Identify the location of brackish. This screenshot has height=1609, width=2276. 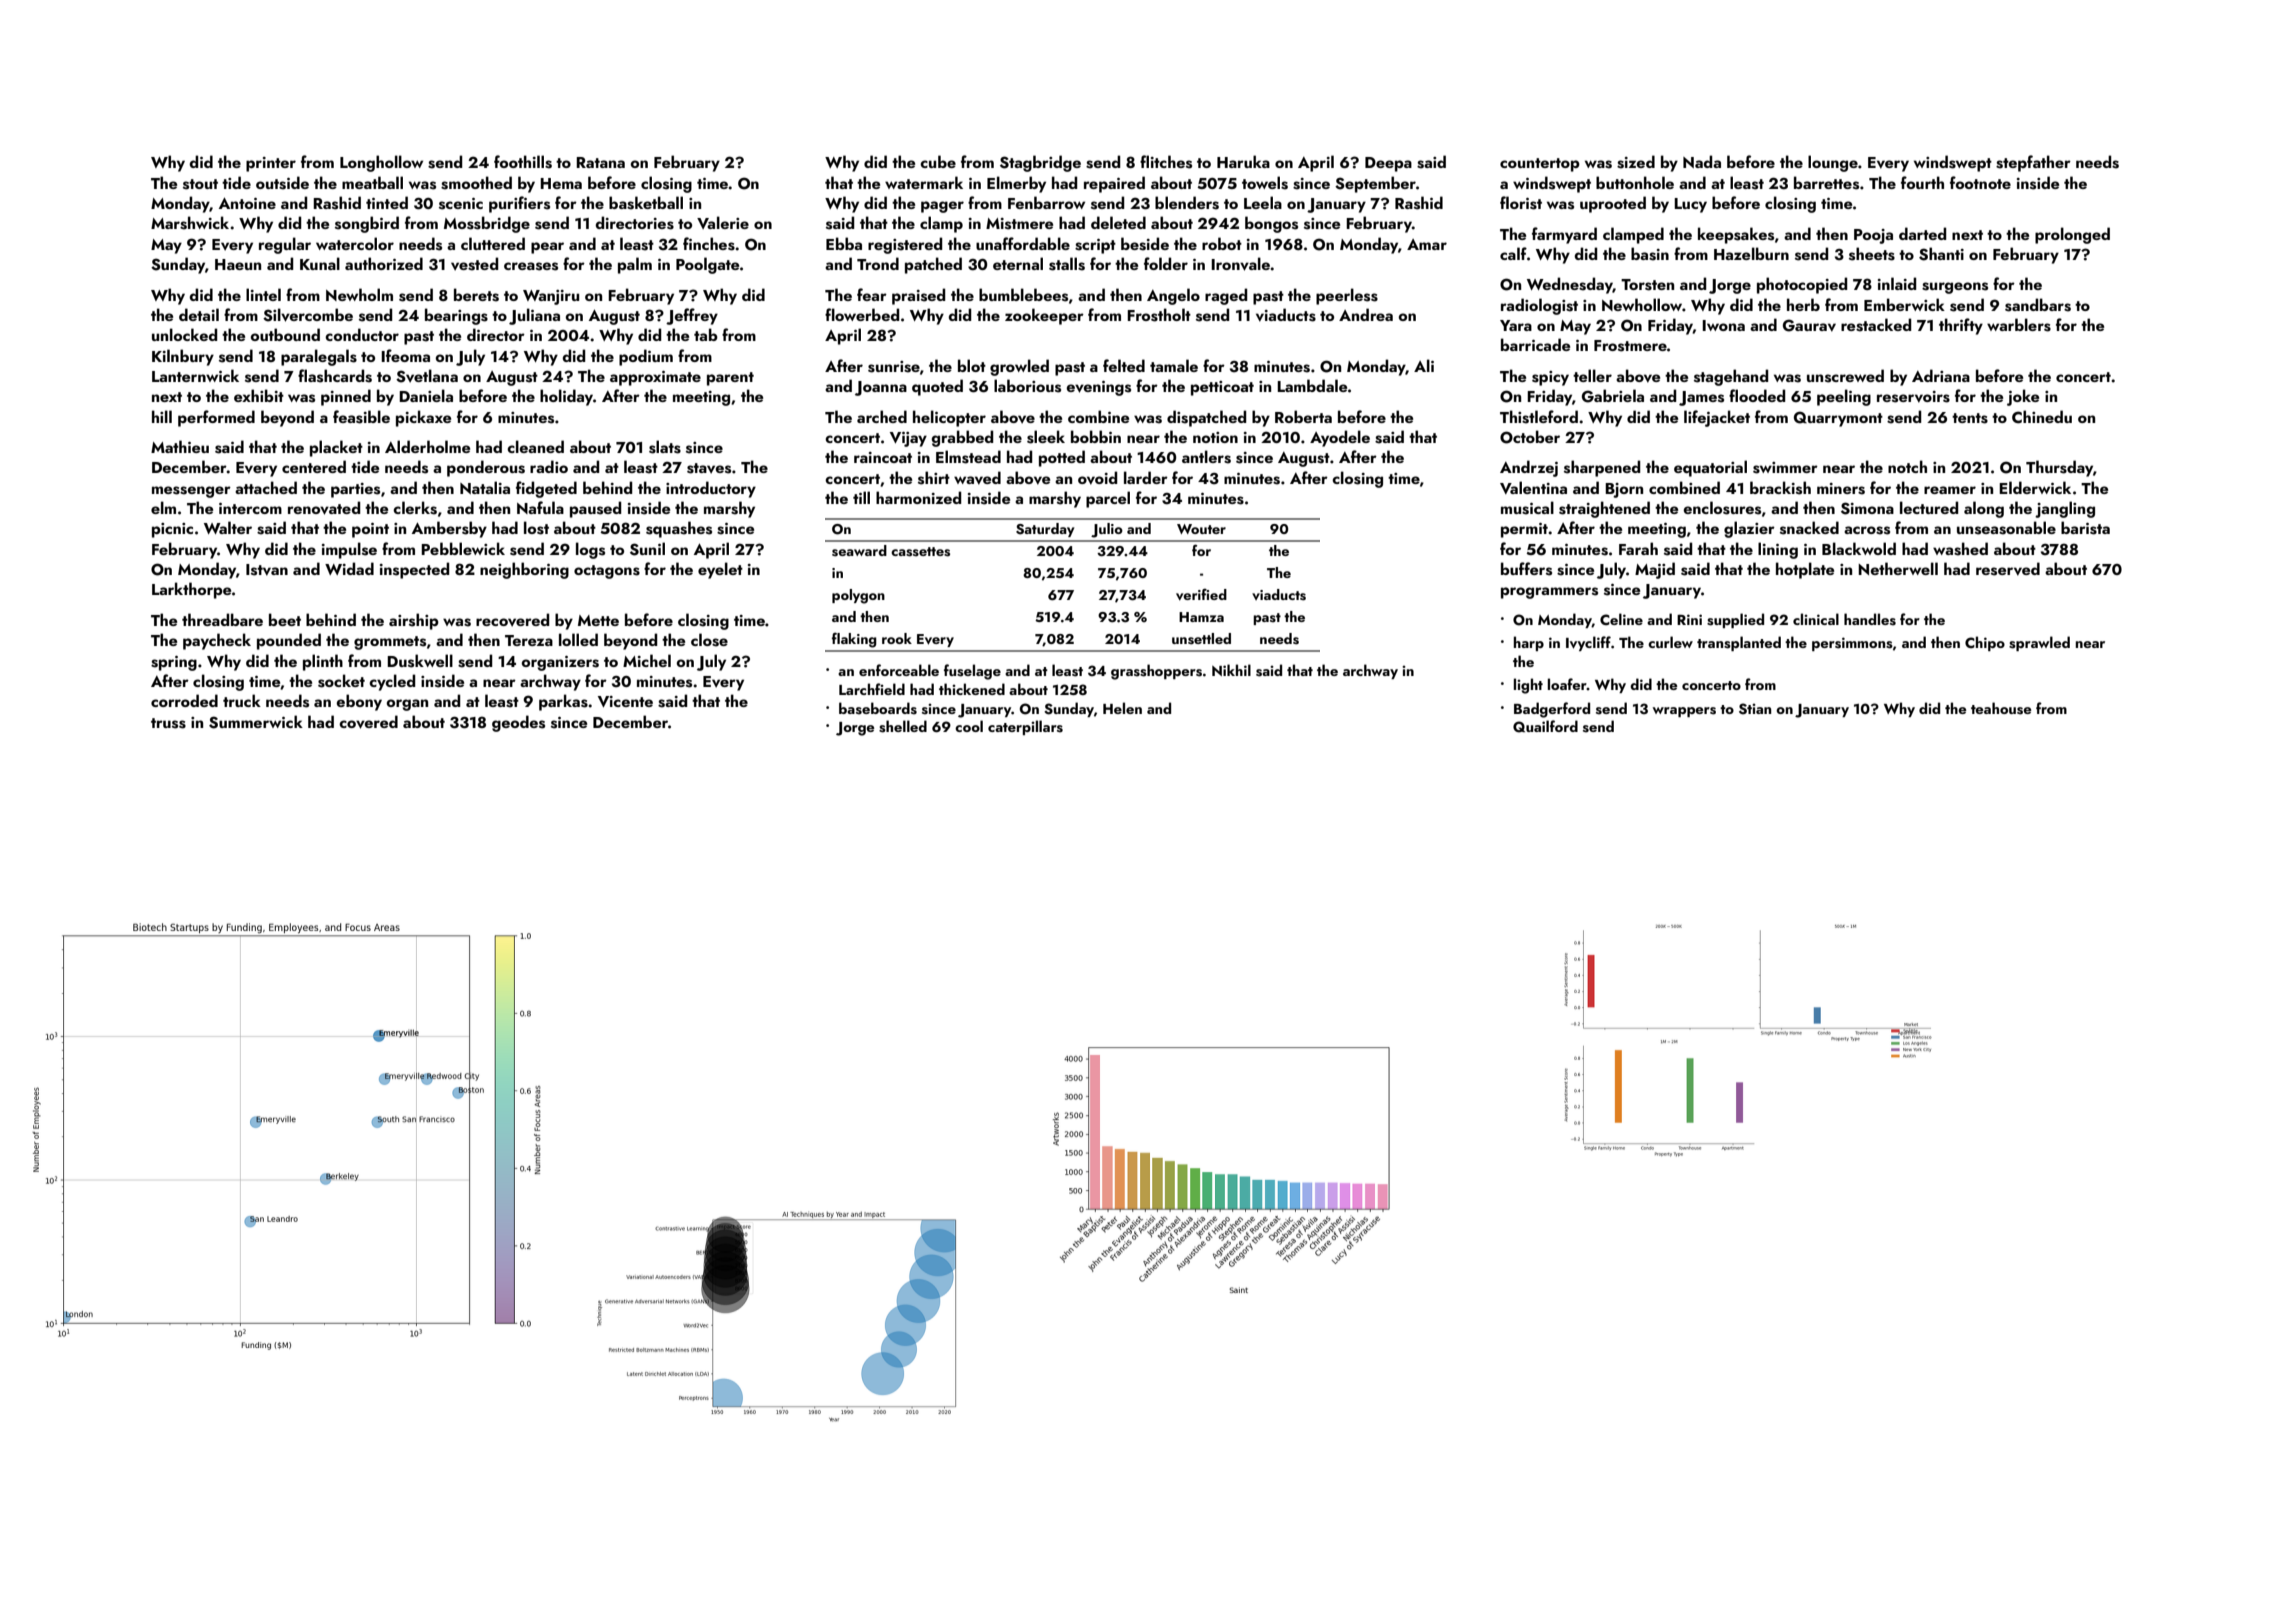
(1780, 488).
